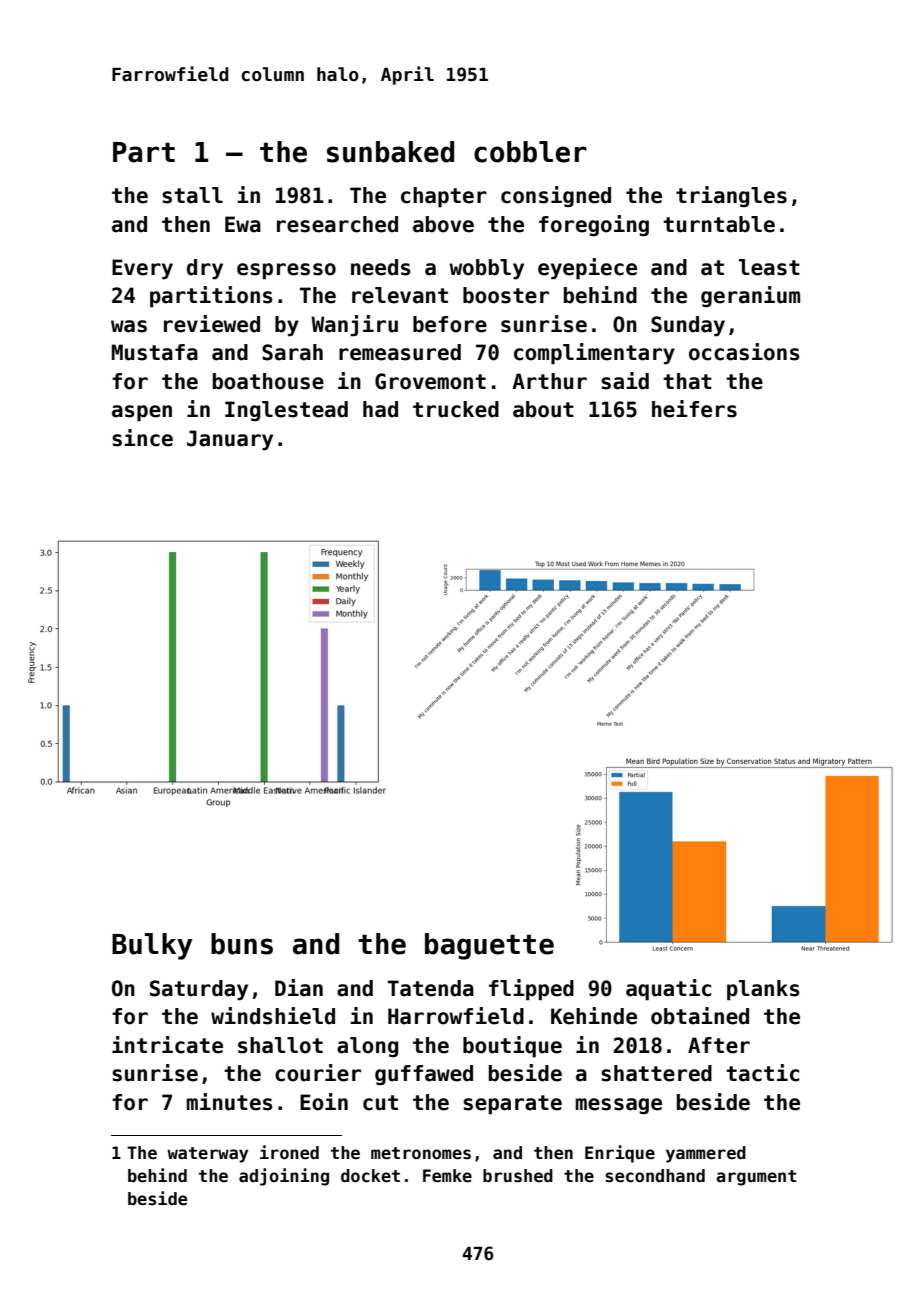  Describe the element at coordinates (694, 409) in the page. I see `heifers` at that location.
